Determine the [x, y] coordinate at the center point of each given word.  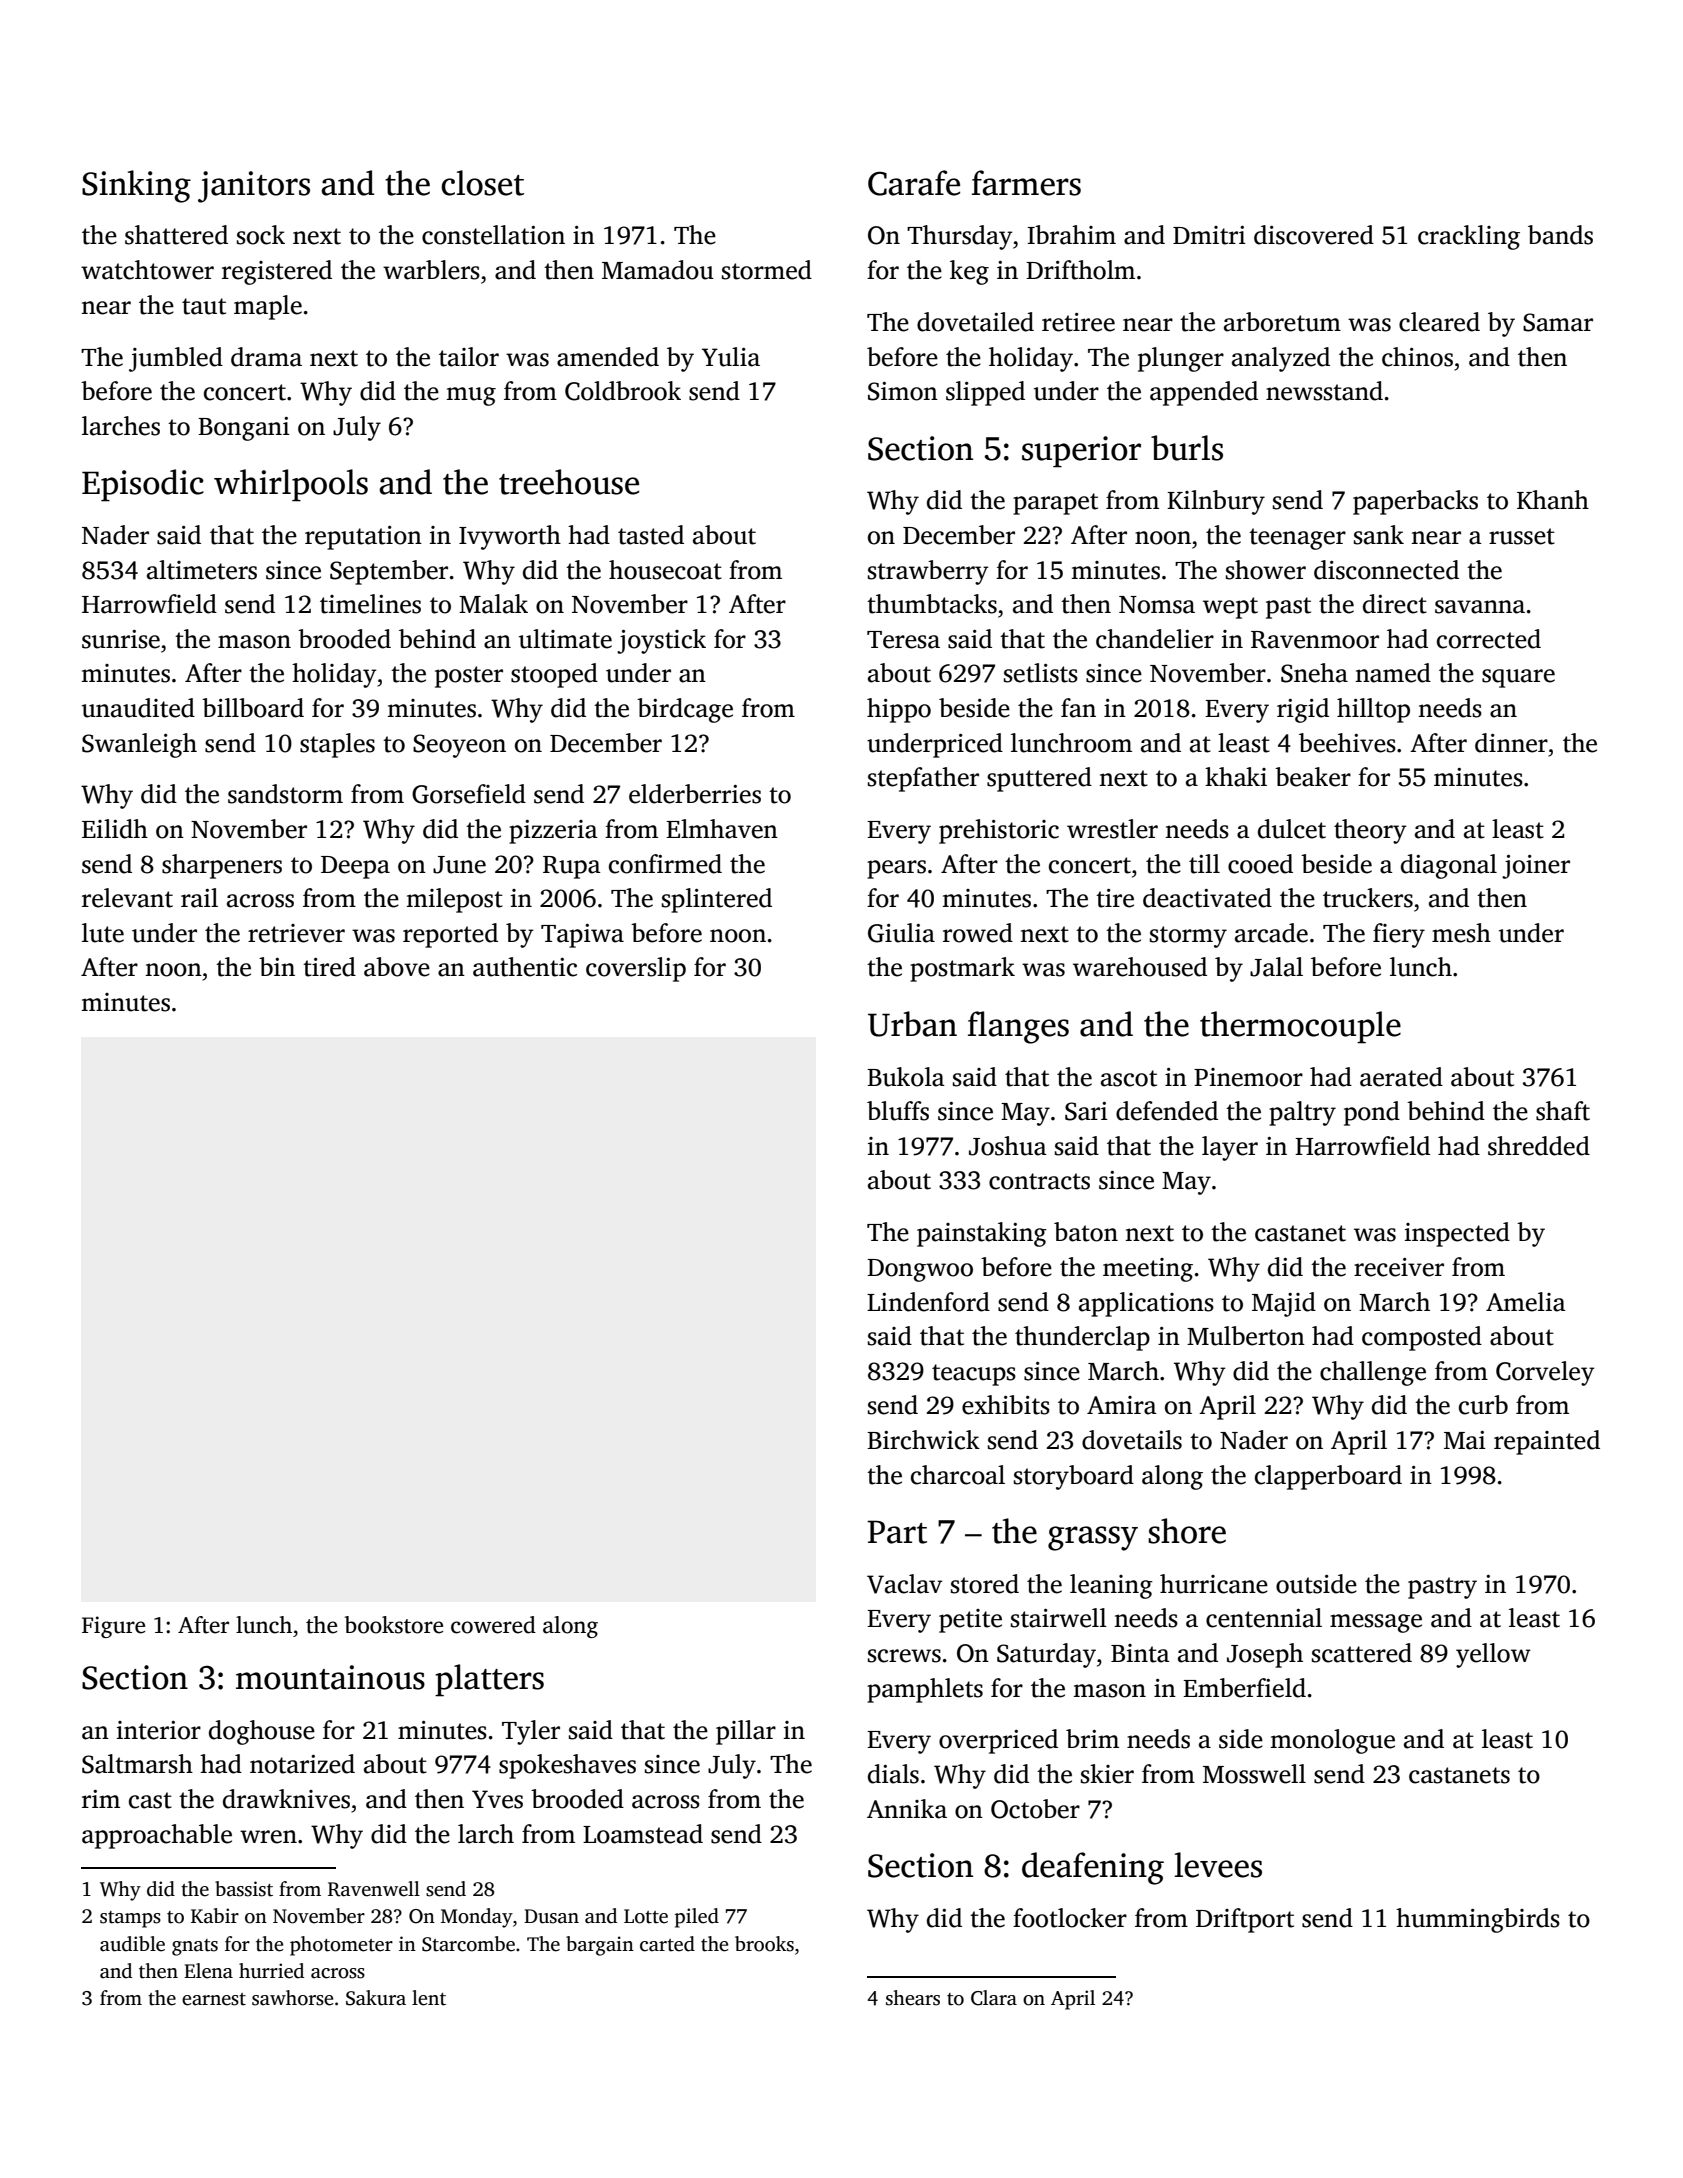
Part [897, 1532]
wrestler [1112, 829]
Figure [113, 1627]
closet [482, 183]
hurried [271, 1971]
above [397, 967]
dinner [1511, 743]
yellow [1493, 1655]
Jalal [1276, 967]
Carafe [914, 183]
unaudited [138, 708]
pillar [746, 1732]
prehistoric [999, 831]
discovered [1314, 235]
